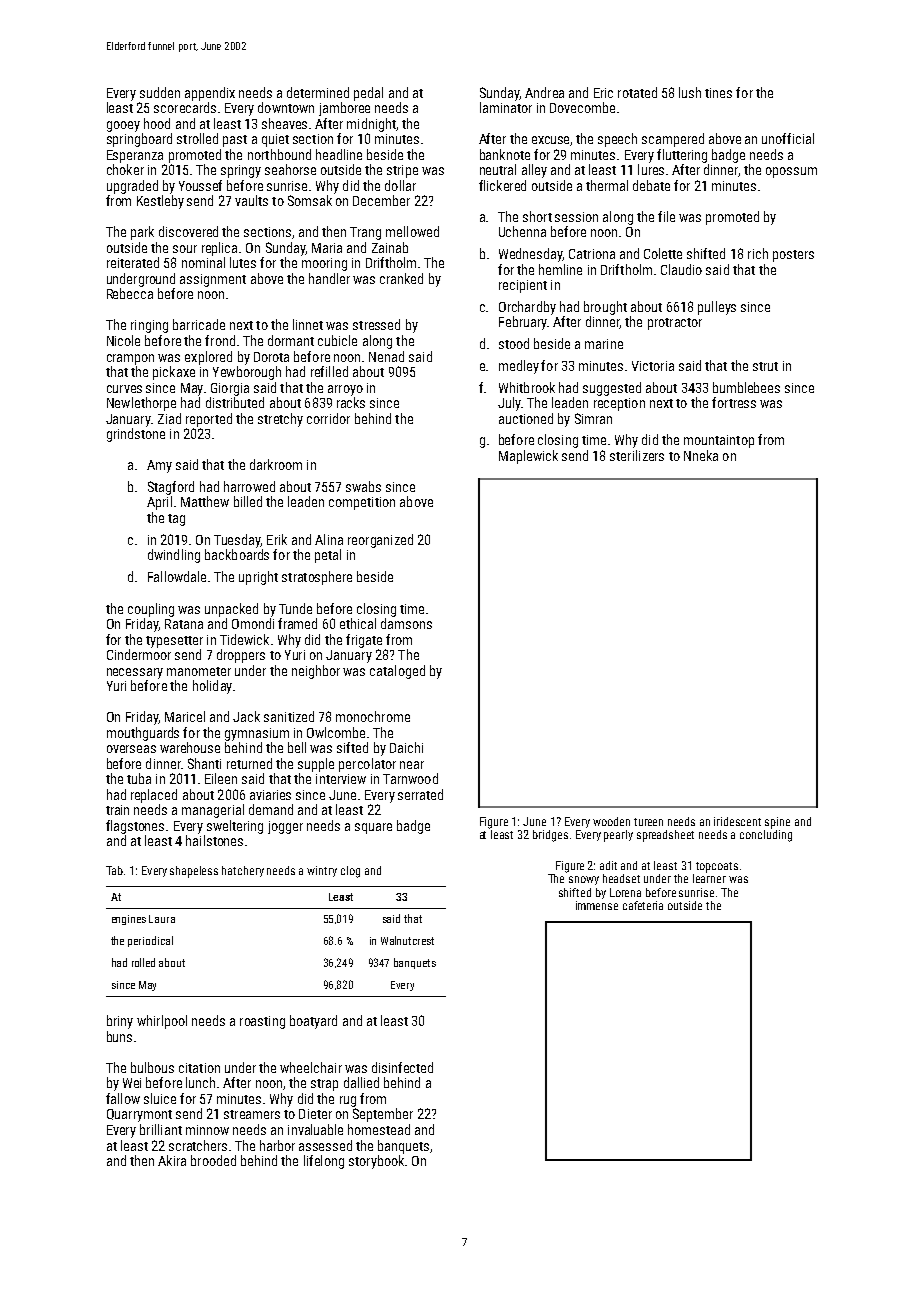 Image resolution: width=924 pixels, height=1314 pixels. Describe the element at coordinates (709, 878) in the screenshot. I see `learner` at that location.
